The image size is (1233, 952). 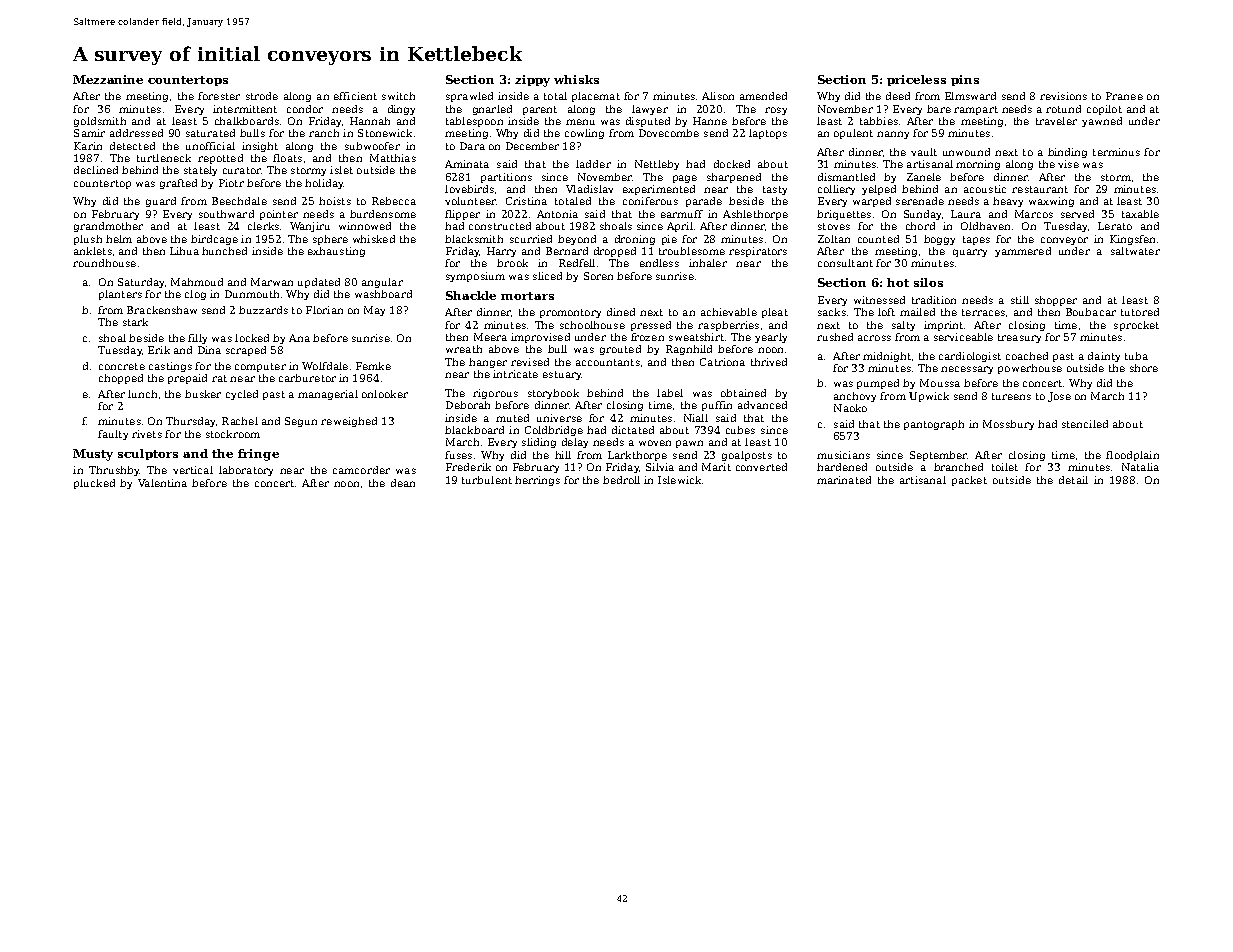 What do you see at coordinates (258, 455) in the screenshot?
I see `fringe` at bounding box center [258, 455].
